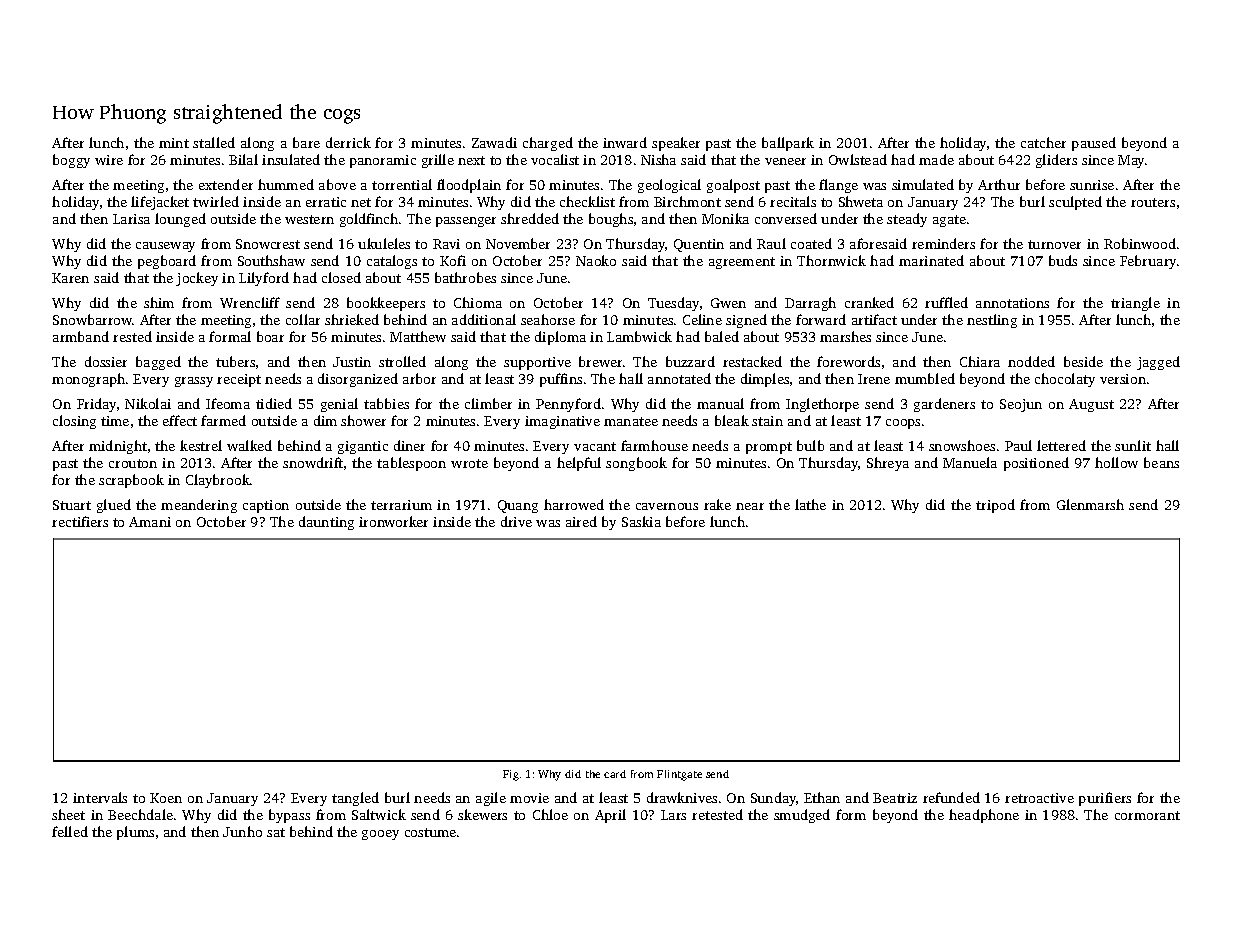 The height and width of the document is (952, 1233). I want to click on aired, so click(581, 521).
